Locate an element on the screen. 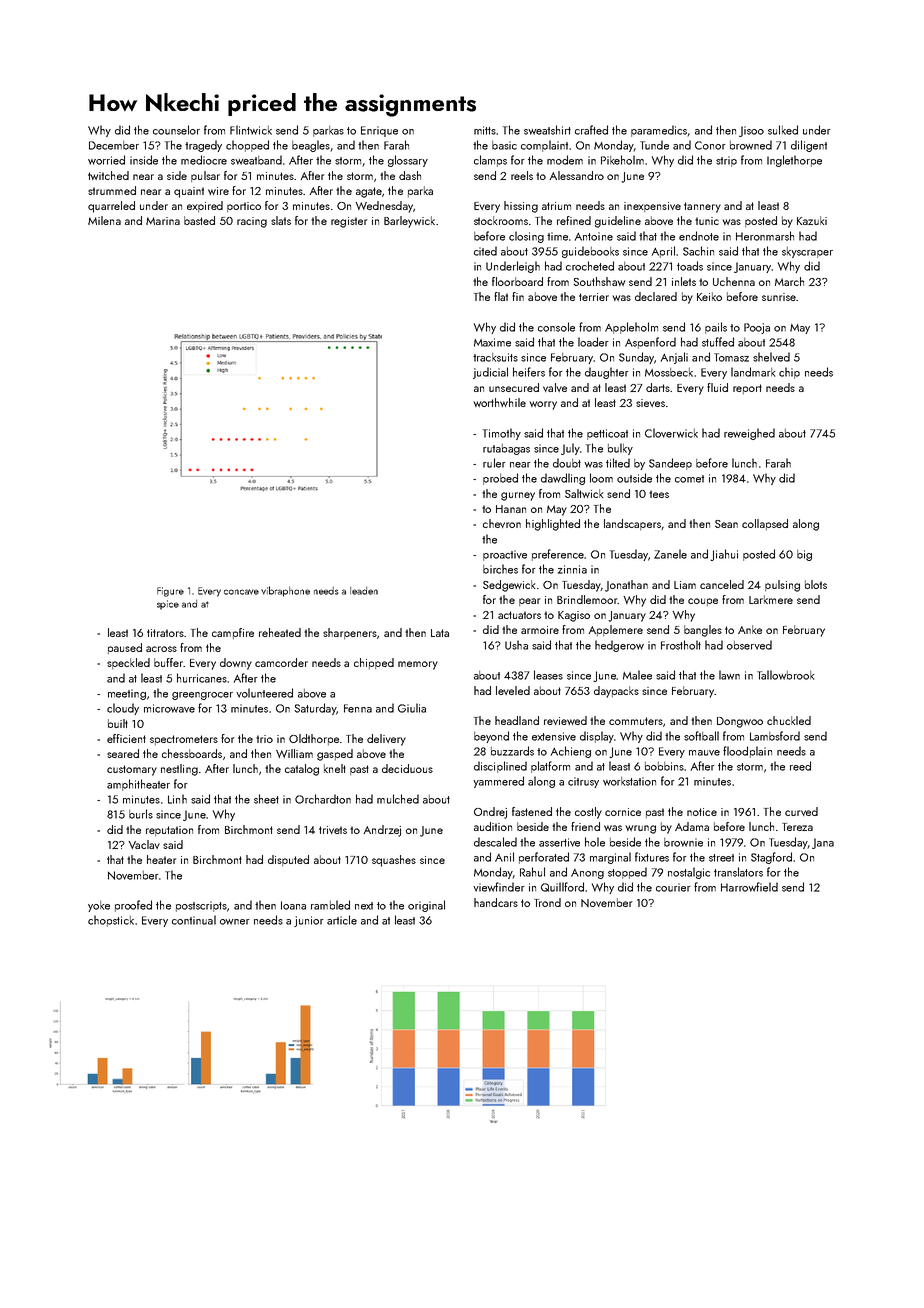  Flintwick is located at coordinates (251, 130).
